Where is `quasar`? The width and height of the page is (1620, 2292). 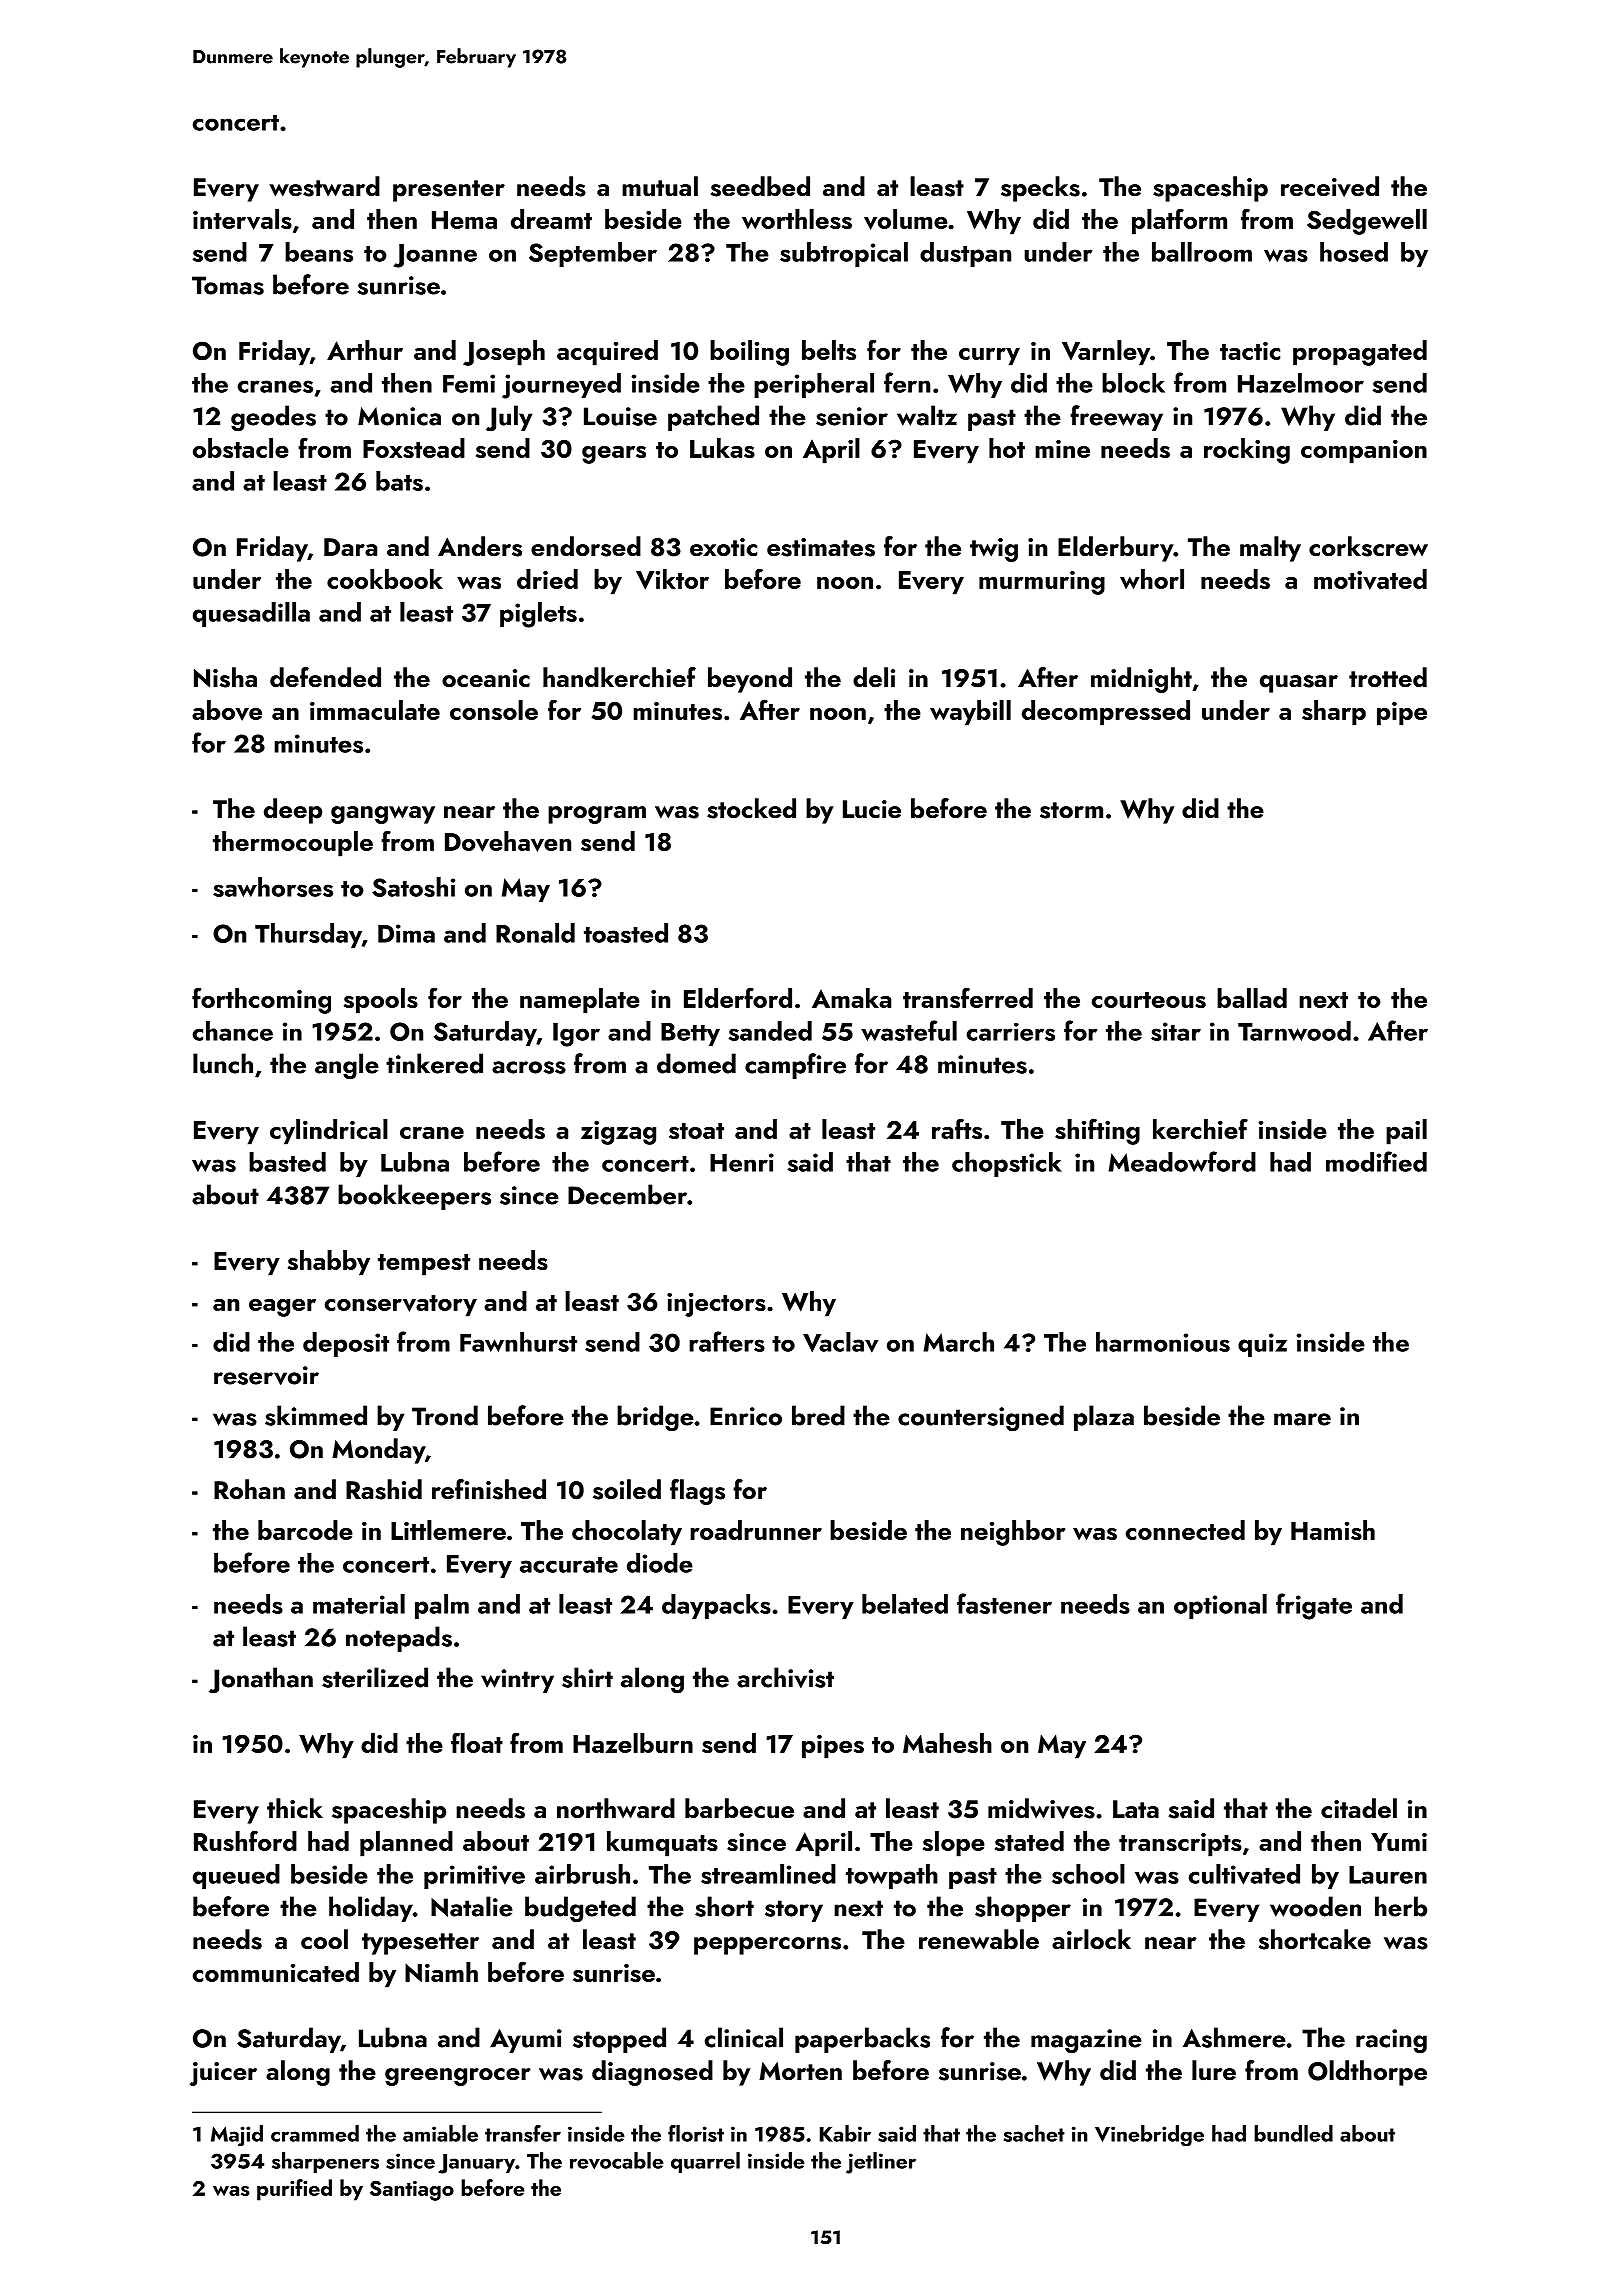 quasar is located at coordinates (1299, 684).
